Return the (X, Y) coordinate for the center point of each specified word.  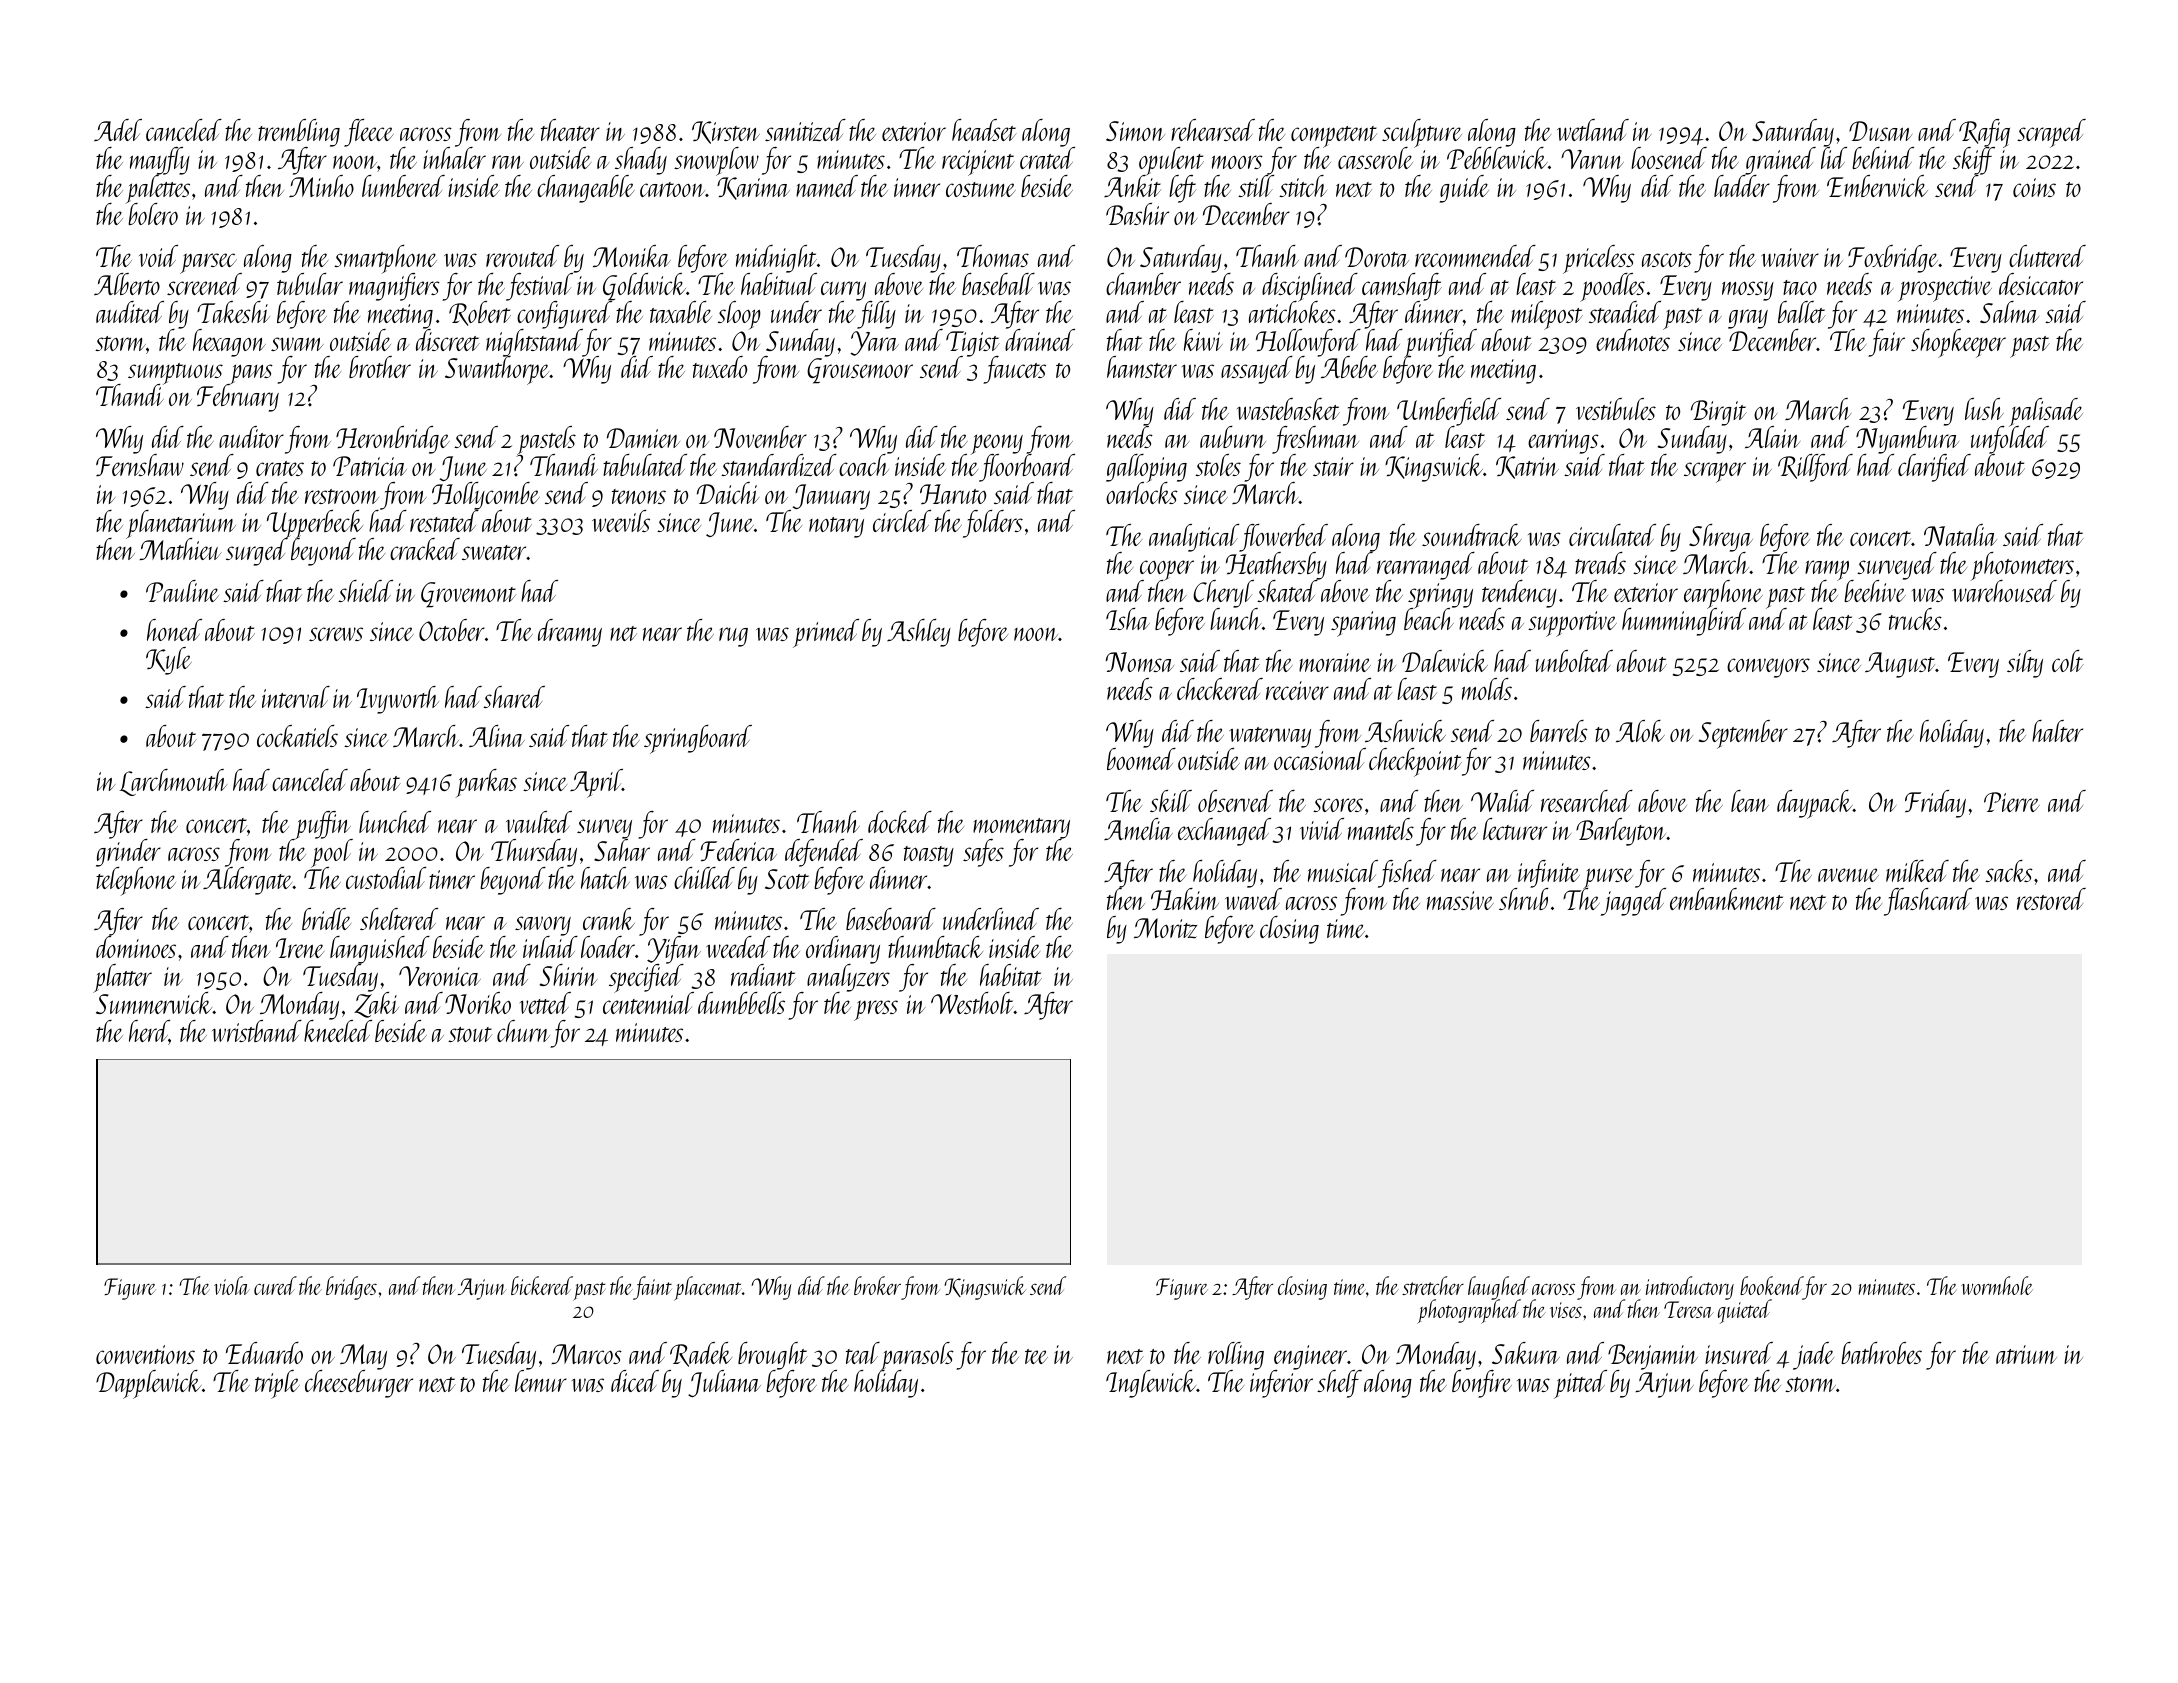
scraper (1715, 472)
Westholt (972, 1003)
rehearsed (1213, 130)
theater (570, 130)
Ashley (919, 633)
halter (2057, 731)
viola (232, 1285)
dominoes (136, 947)
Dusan (1880, 131)
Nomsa (1140, 662)
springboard (698, 739)
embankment (1727, 899)
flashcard (1928, 902)
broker (877, 1285)
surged (256, 552)
